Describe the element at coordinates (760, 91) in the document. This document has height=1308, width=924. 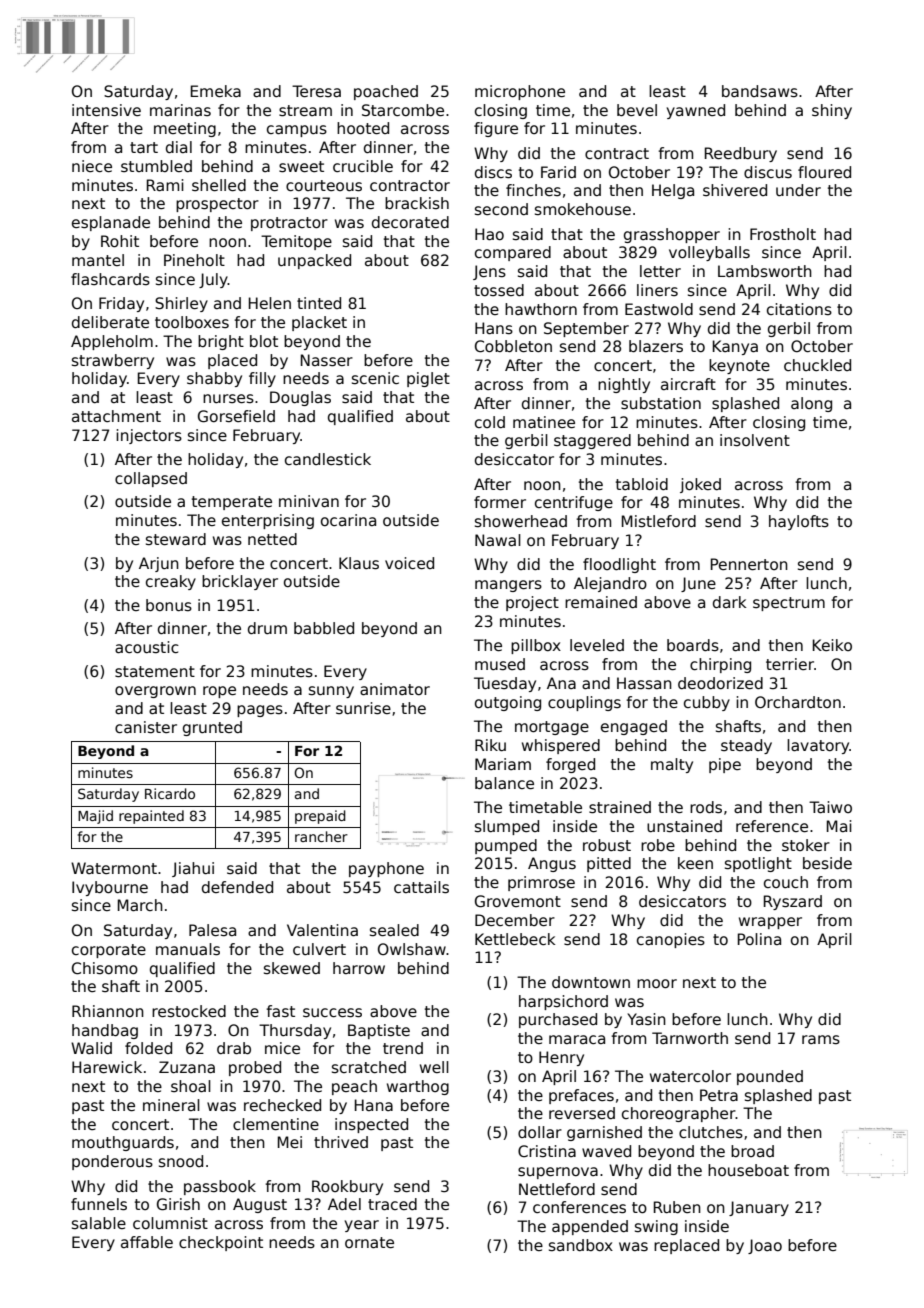
I see `bandsaws` at that location.
